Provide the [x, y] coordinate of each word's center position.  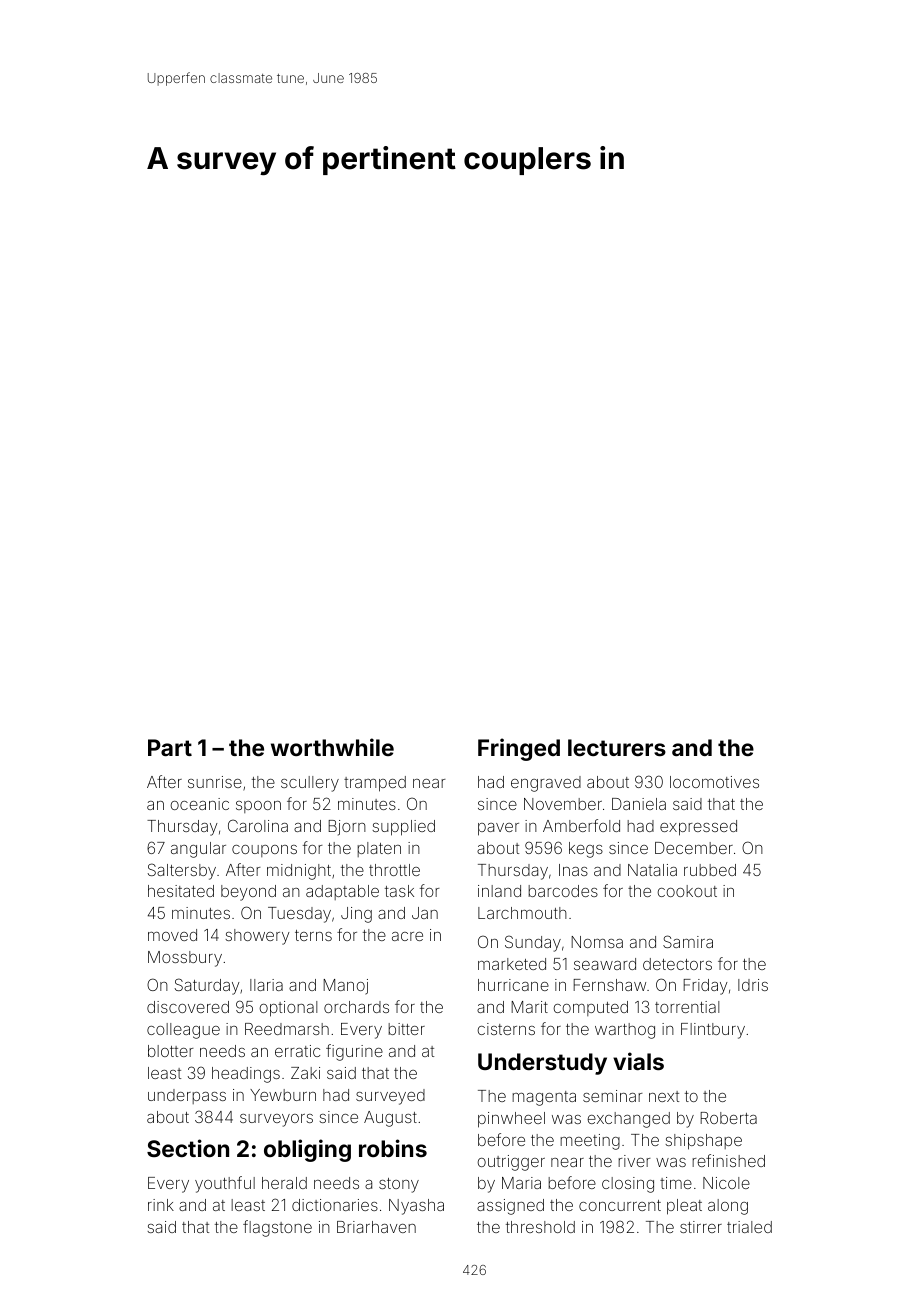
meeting [590, 1142]
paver [498, 829]
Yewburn [283, 1095]
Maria [521, 1183]
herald [284, 1183]
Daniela [639, 804]
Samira [688, 941]
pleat [684, 1207]
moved [172, 935]
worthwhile [332, 747]
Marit [529, 1007]
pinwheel [511, 1120]
